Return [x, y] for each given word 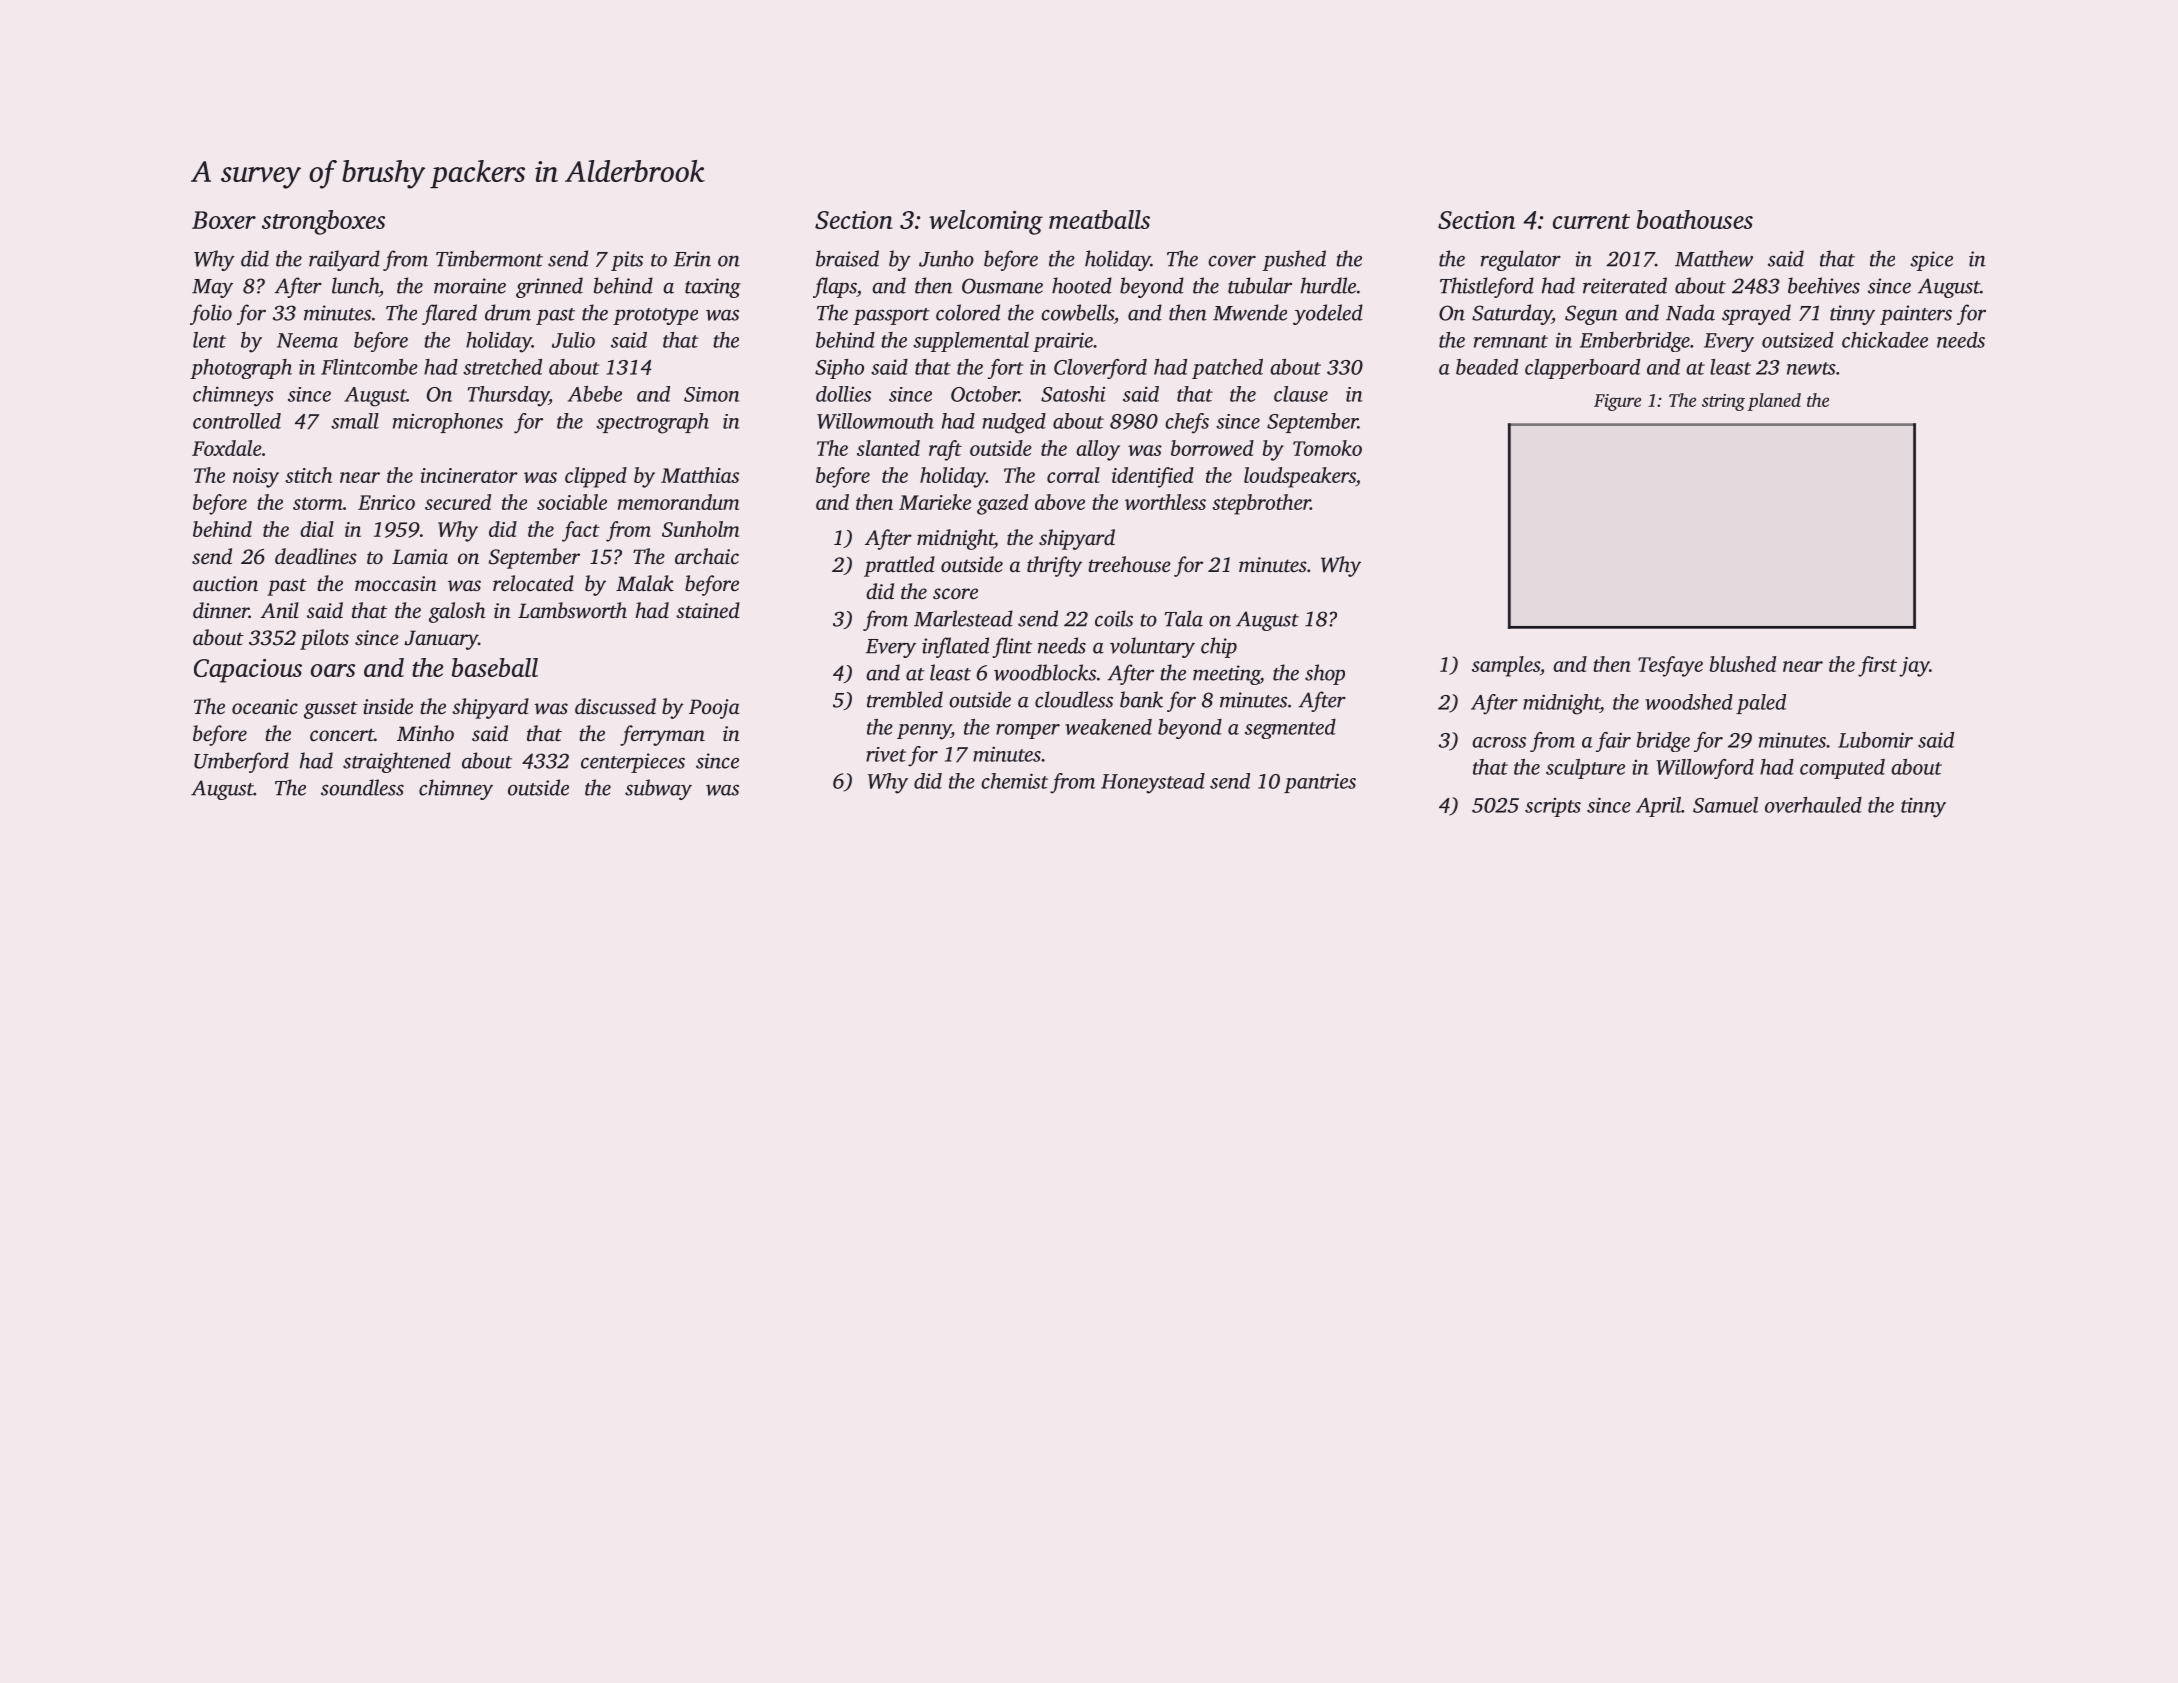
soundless [362, 787]
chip [1219, 647]
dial [317, 529]
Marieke [935, 502]
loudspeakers [1300, 477]
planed [1774, 402]
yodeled [1328, 314]
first [1877, 666]
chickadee [1885, 340]
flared [449, 314]
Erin [692, 259]
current [1591, 221]
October [985, 394]
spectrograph [652, 423]
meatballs [1099, 219]
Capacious [248, 671]
